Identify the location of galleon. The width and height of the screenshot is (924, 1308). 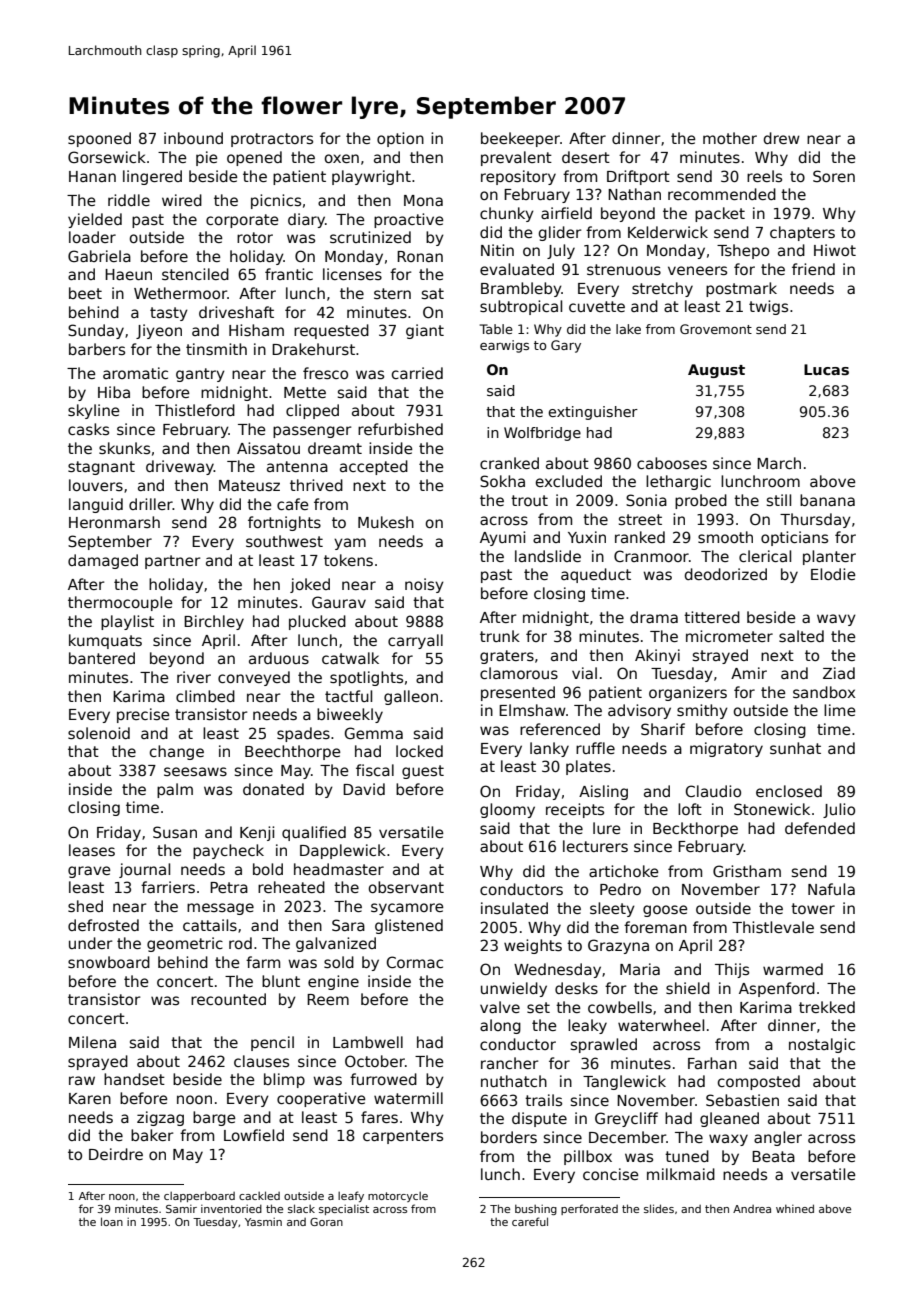
(411, 697).
